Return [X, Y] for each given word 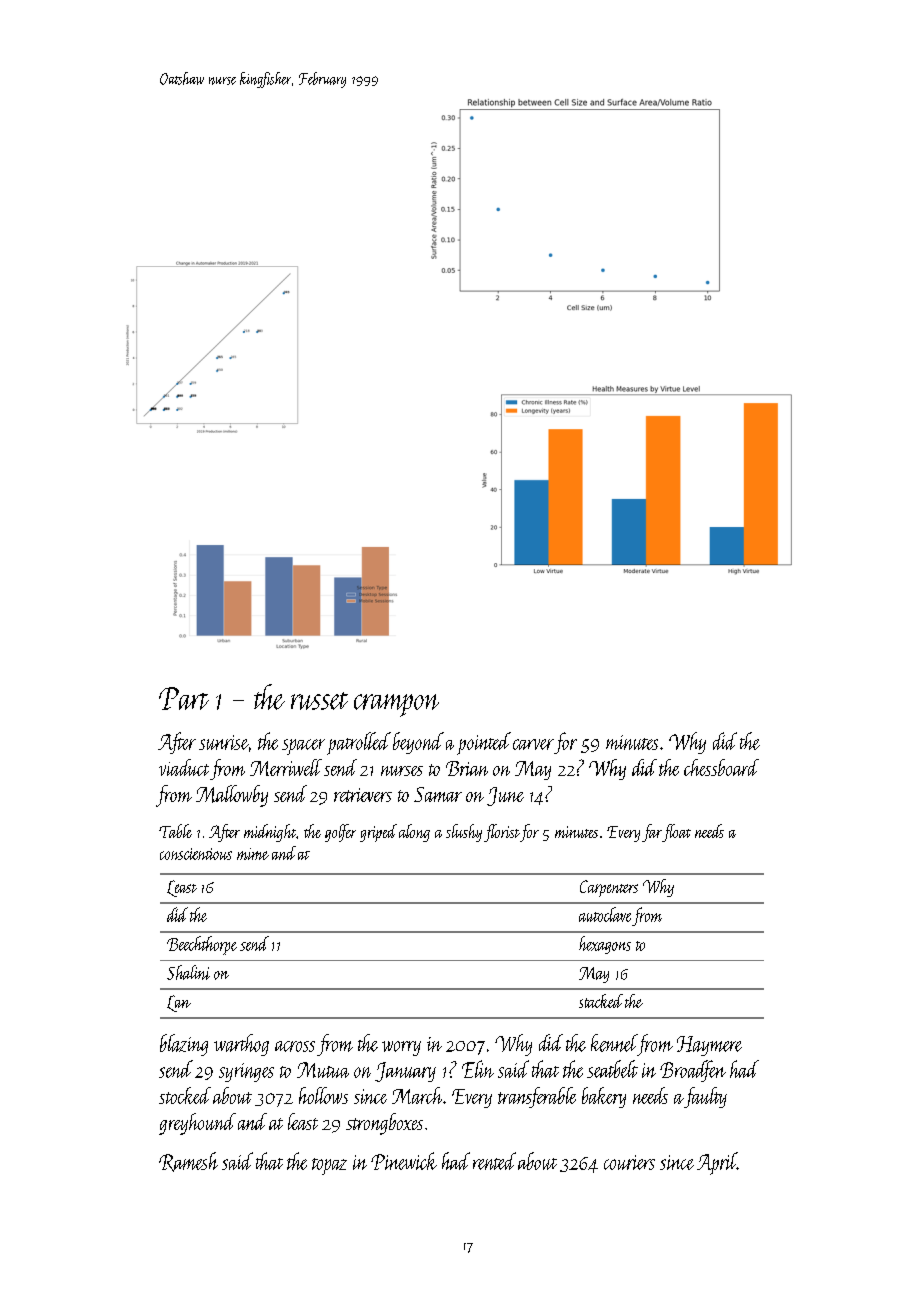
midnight [270, 833]
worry [401, 1048]
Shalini [188, 972]
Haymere [709, 1046]
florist [502, 833]
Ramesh [188, 1162]
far [652, 833]
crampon [396, 705]
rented [494, 1161]
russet [319, 701]
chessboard [721, 767]
